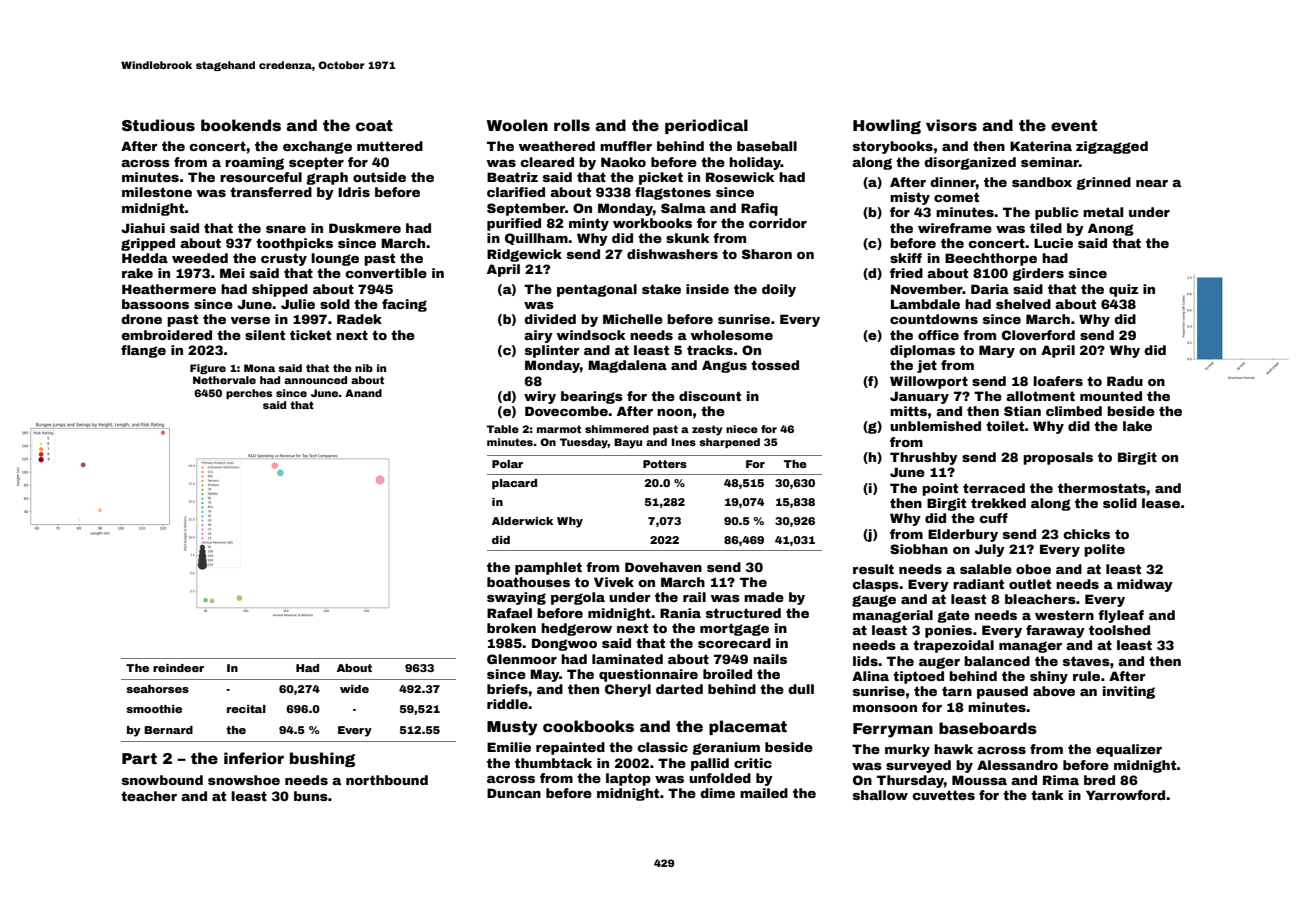  What do you see at coordinates (1161, 503) in the screenshot?
I see `lease` at bounding box center [1161, 503].
